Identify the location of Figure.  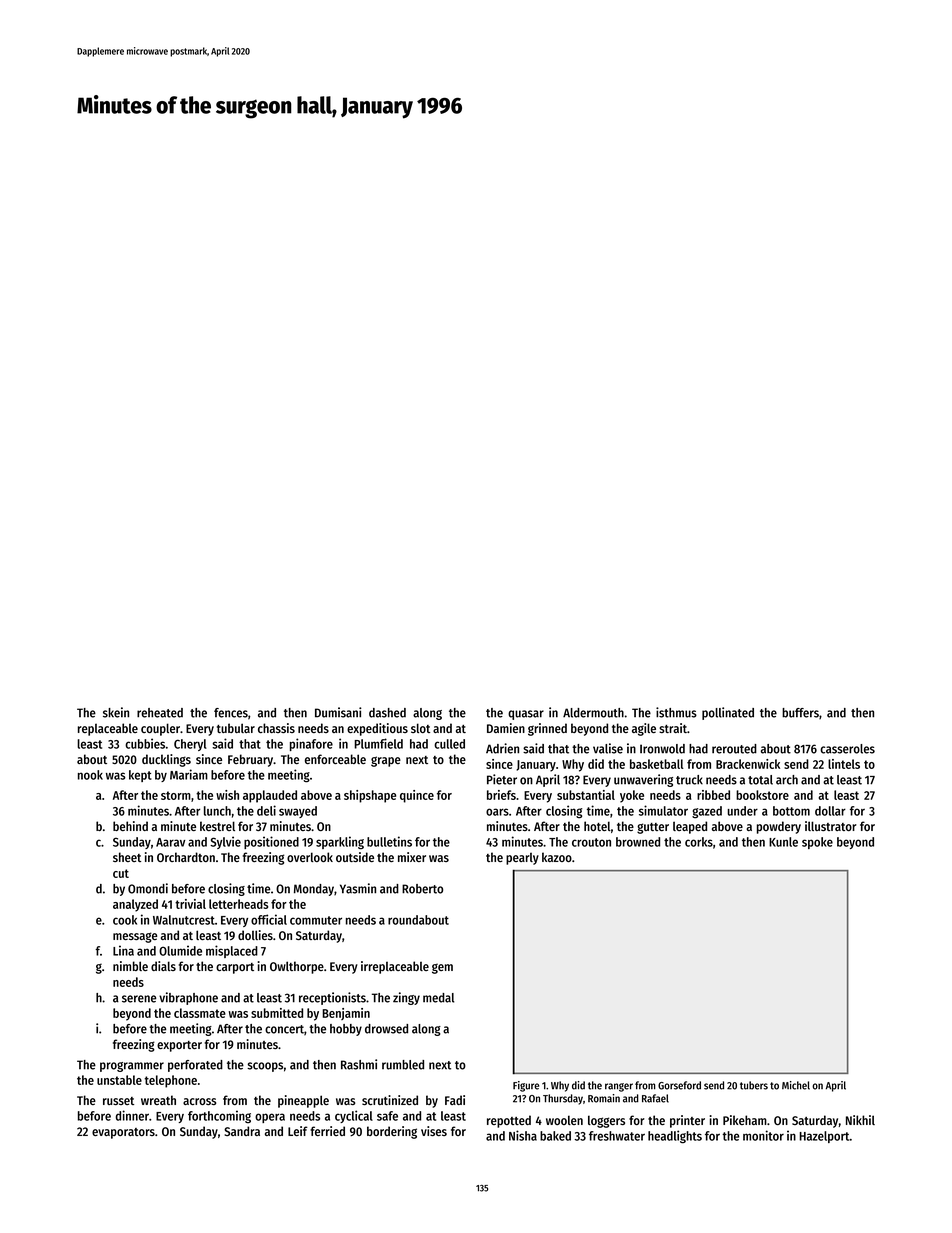
(526, 1086).
